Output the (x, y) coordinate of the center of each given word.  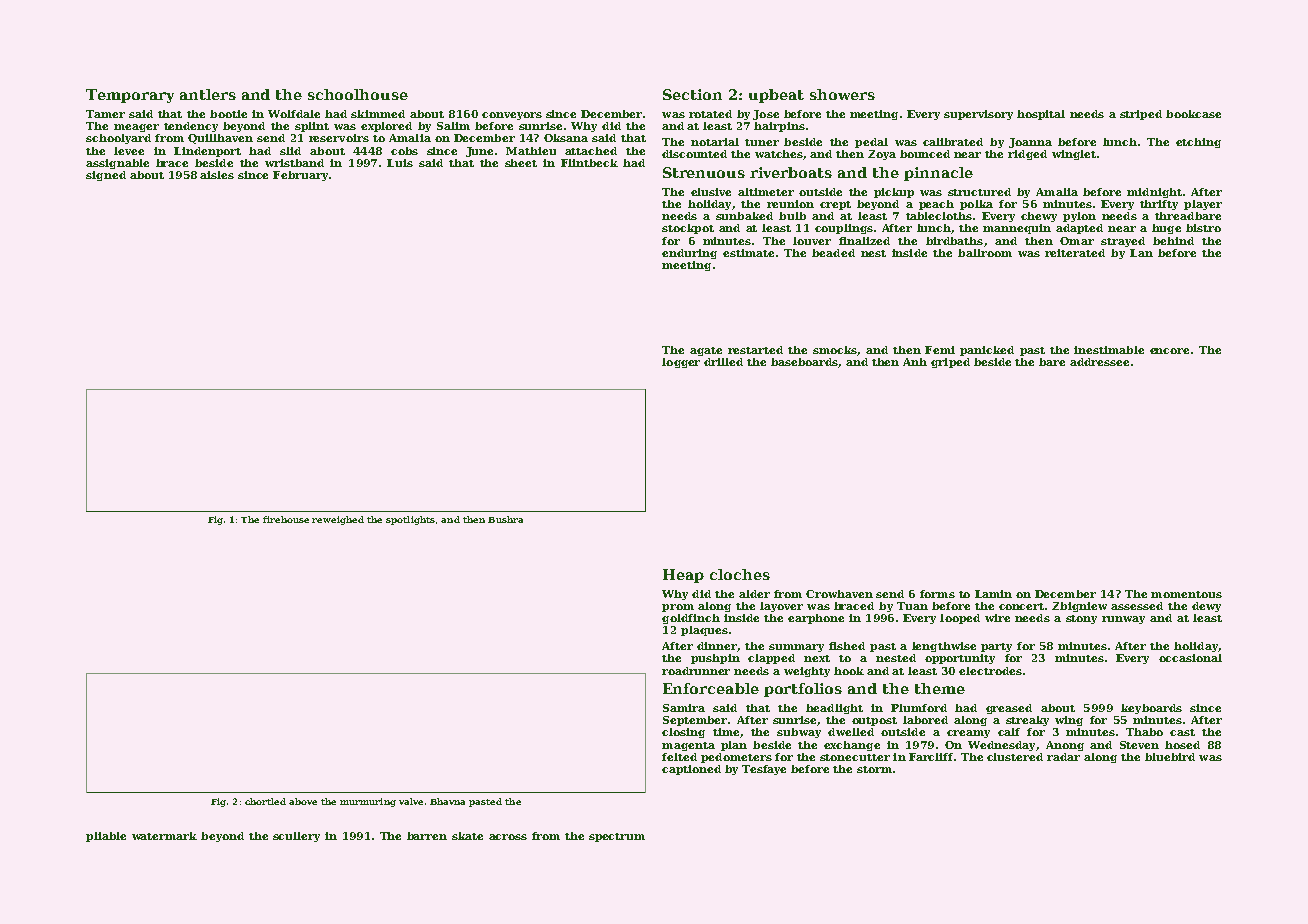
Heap (683, 576)
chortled (265, 801)
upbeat (776, 96)
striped (1141, 115)
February (300, 176)
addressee (1099, 362)
